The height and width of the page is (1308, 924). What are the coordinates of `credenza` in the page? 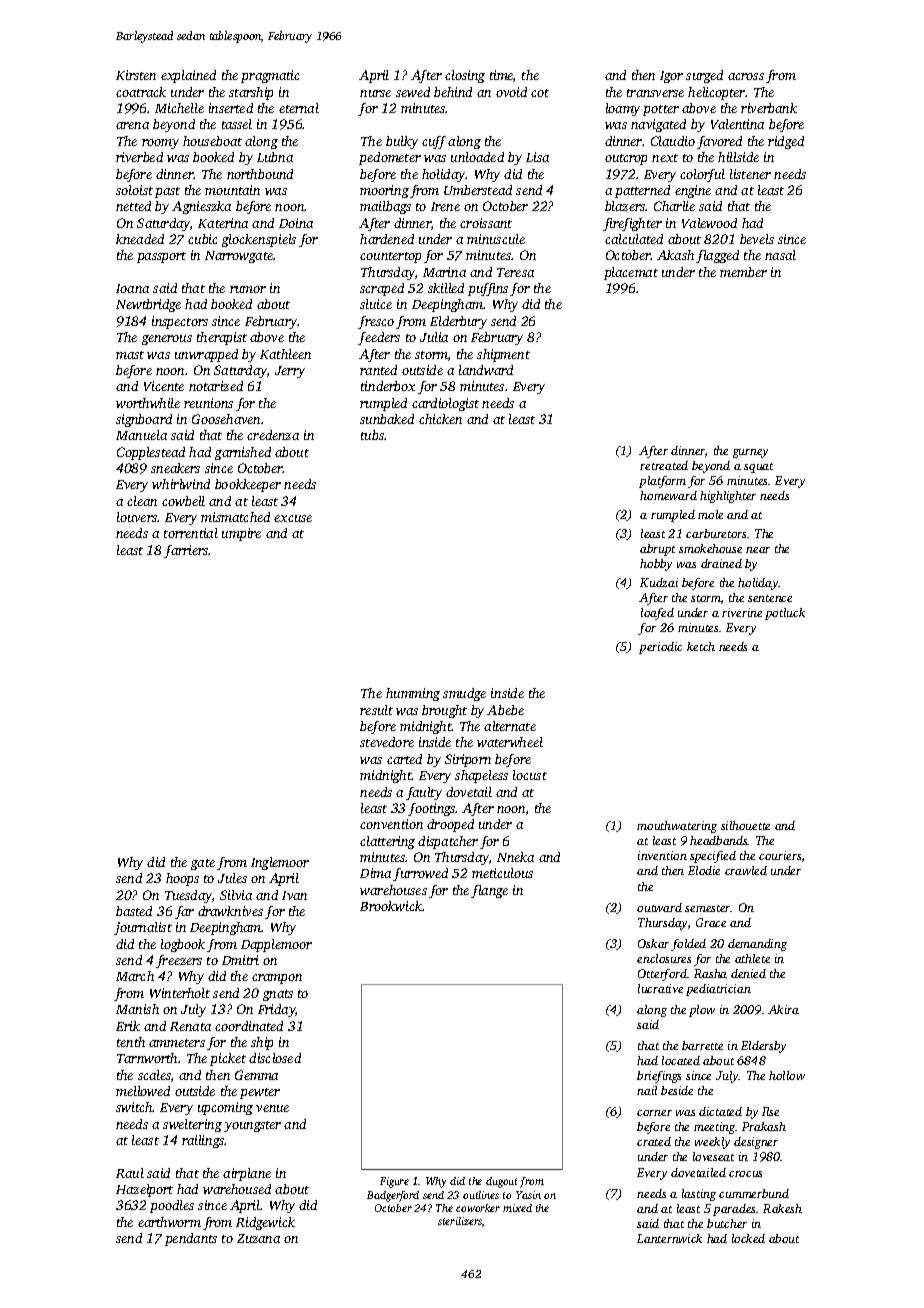 It's located at (273, 435).
